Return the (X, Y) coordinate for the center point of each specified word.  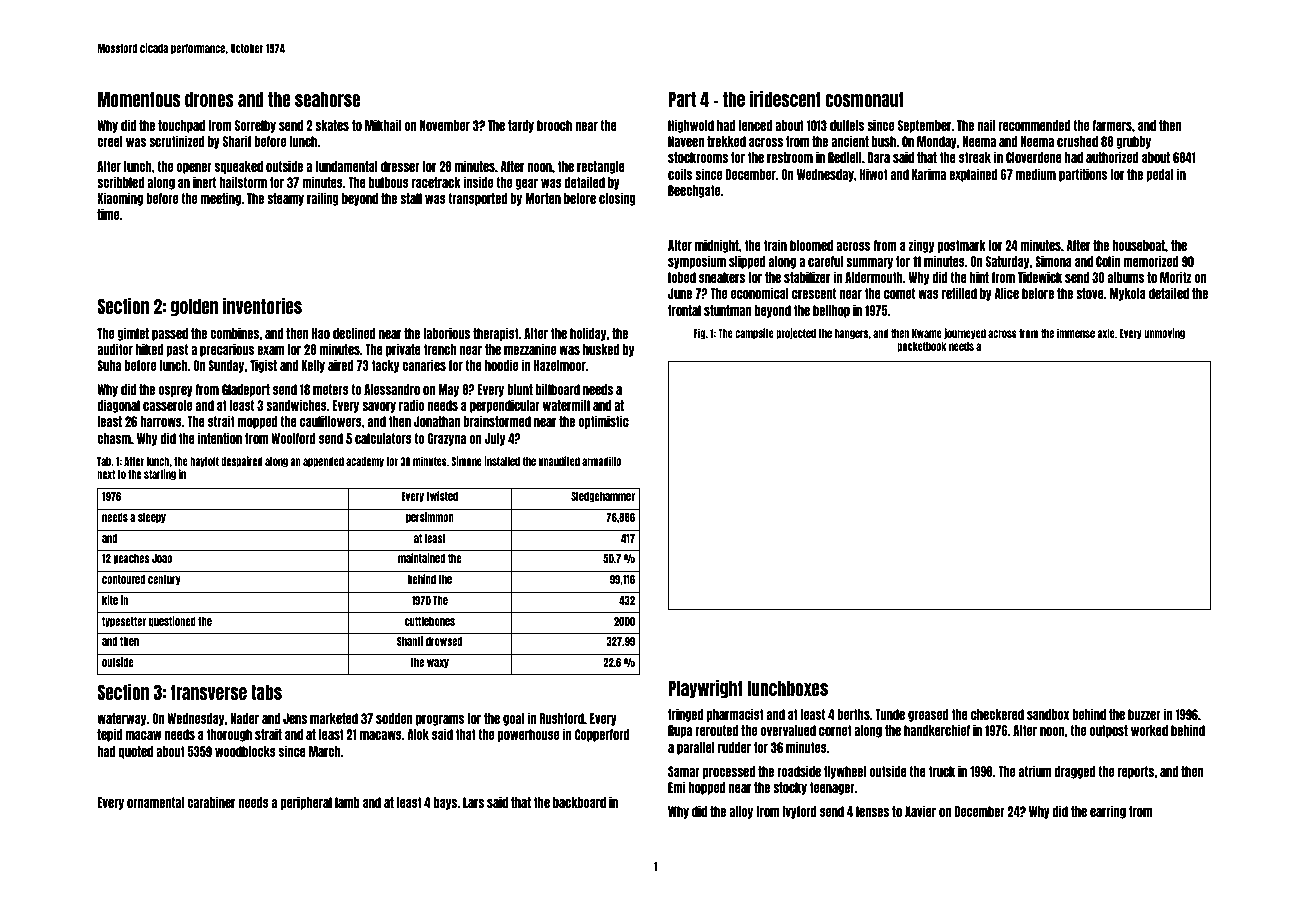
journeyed (965, 334)
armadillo (601, 461)
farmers (1112, 125)
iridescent (785, 99)
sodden (394, 718)
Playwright (705, 689)
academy (365, 462)
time (108, 214)
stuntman (727, 310)
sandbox (1048, 714)
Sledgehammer (603, 497)
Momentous (139, 99)
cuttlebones (430, 621)
